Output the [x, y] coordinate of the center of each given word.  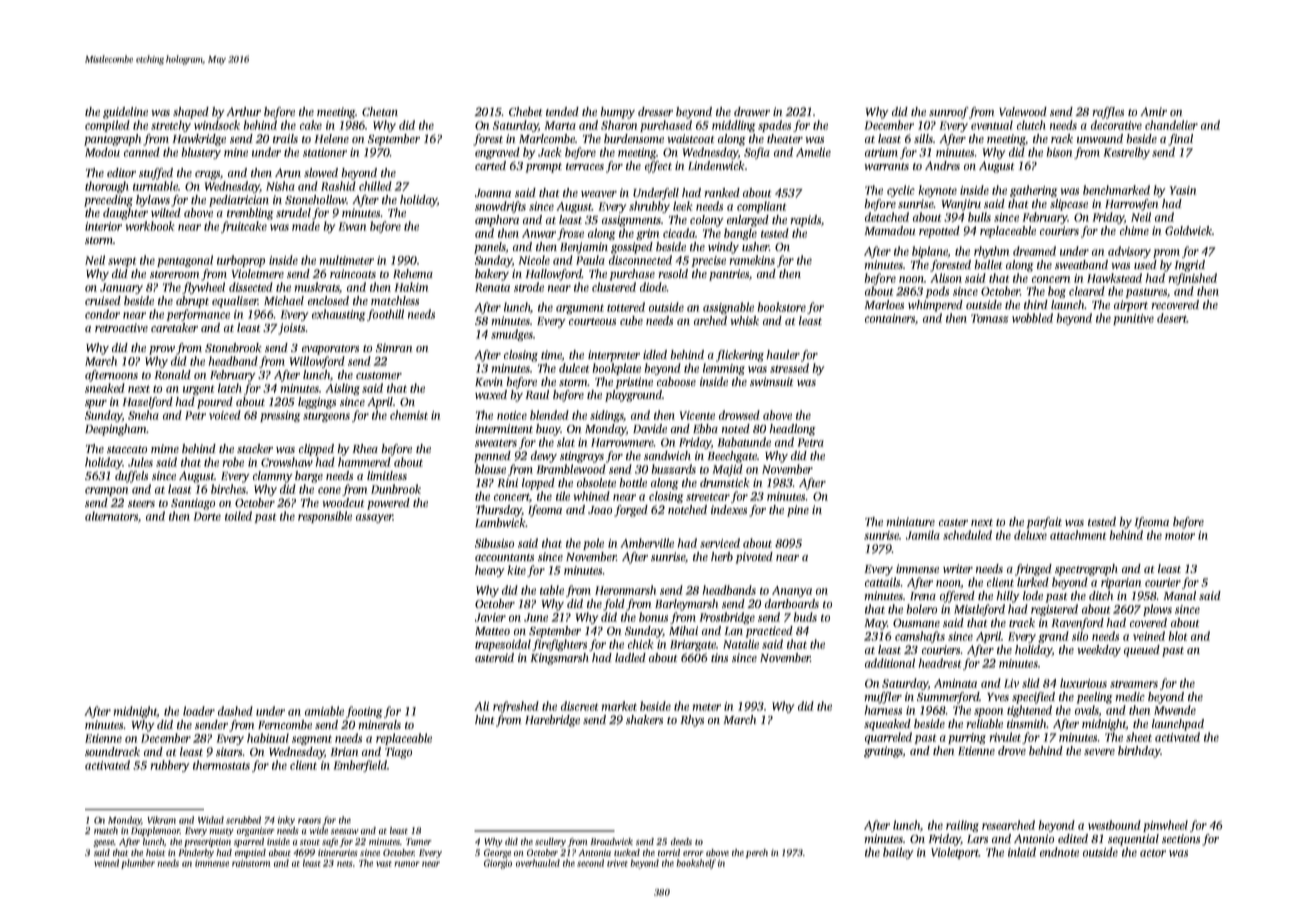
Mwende [1175, 710]
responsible [325, 517]
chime [1134, 230]
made [306, 226]
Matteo [492, 631]
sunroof [949, 113]
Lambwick [500, 522]
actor [1153, 853]
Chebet [525, 111]
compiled [107, 126]
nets [345, 864]
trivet [617, 863]
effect [658, 167]
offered [957, 597]
